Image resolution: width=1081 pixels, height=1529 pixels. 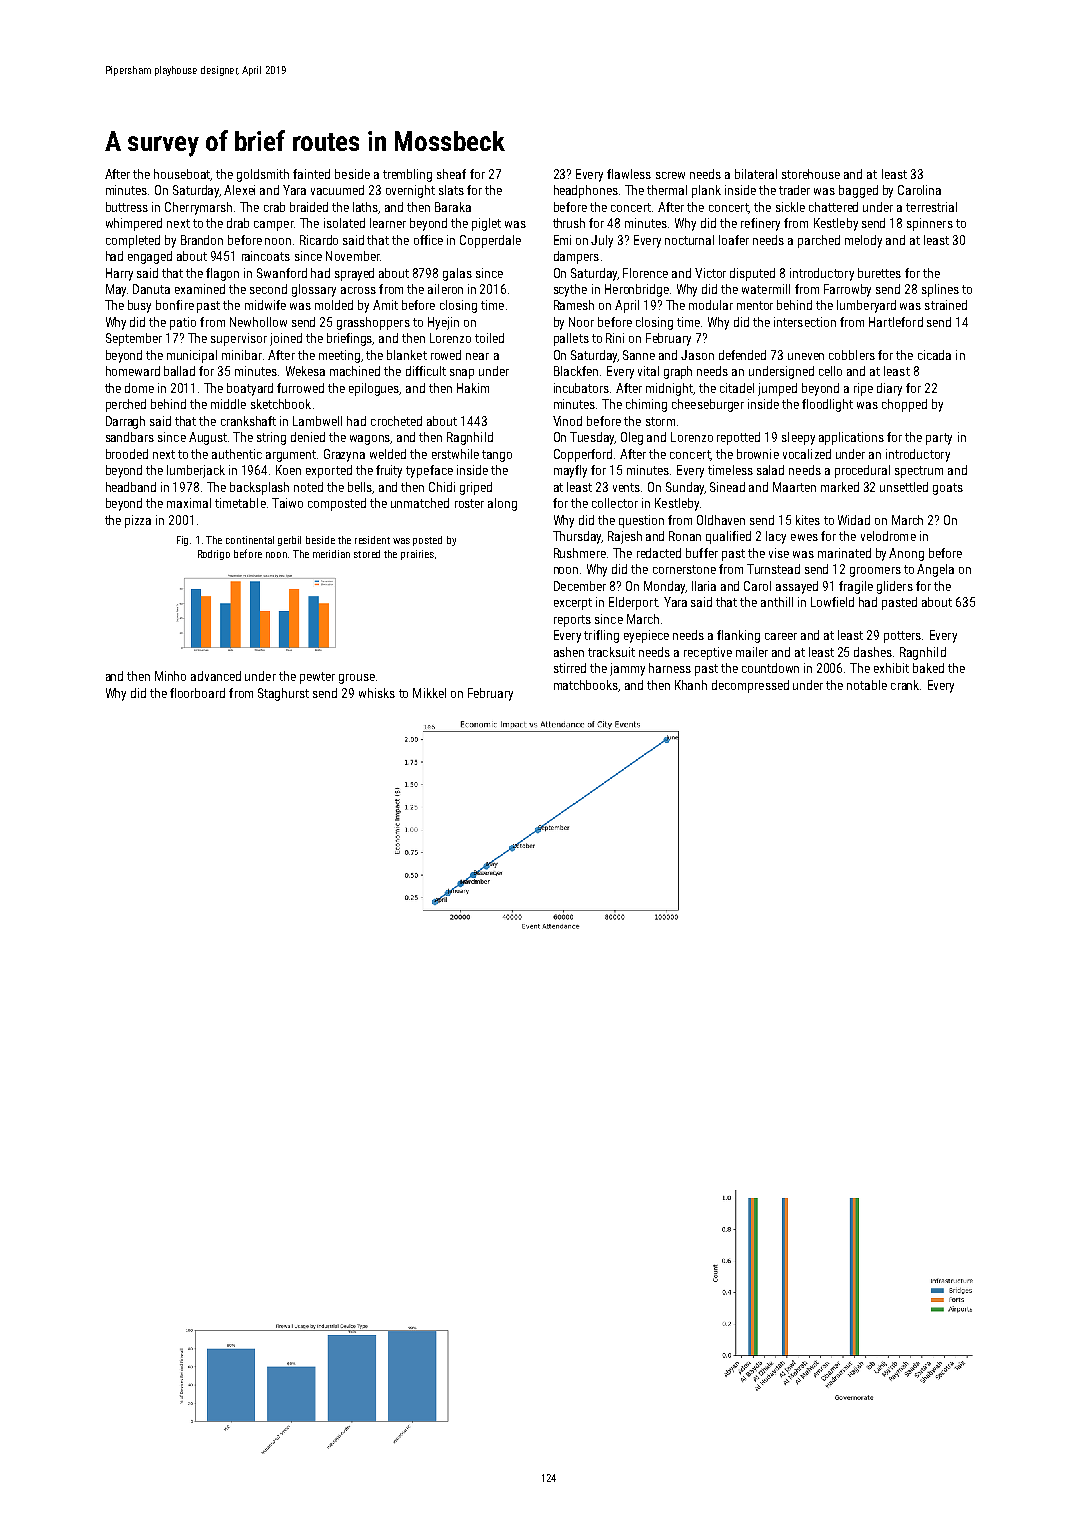 I want to click on cobblers, so click(x=852, y=355).
